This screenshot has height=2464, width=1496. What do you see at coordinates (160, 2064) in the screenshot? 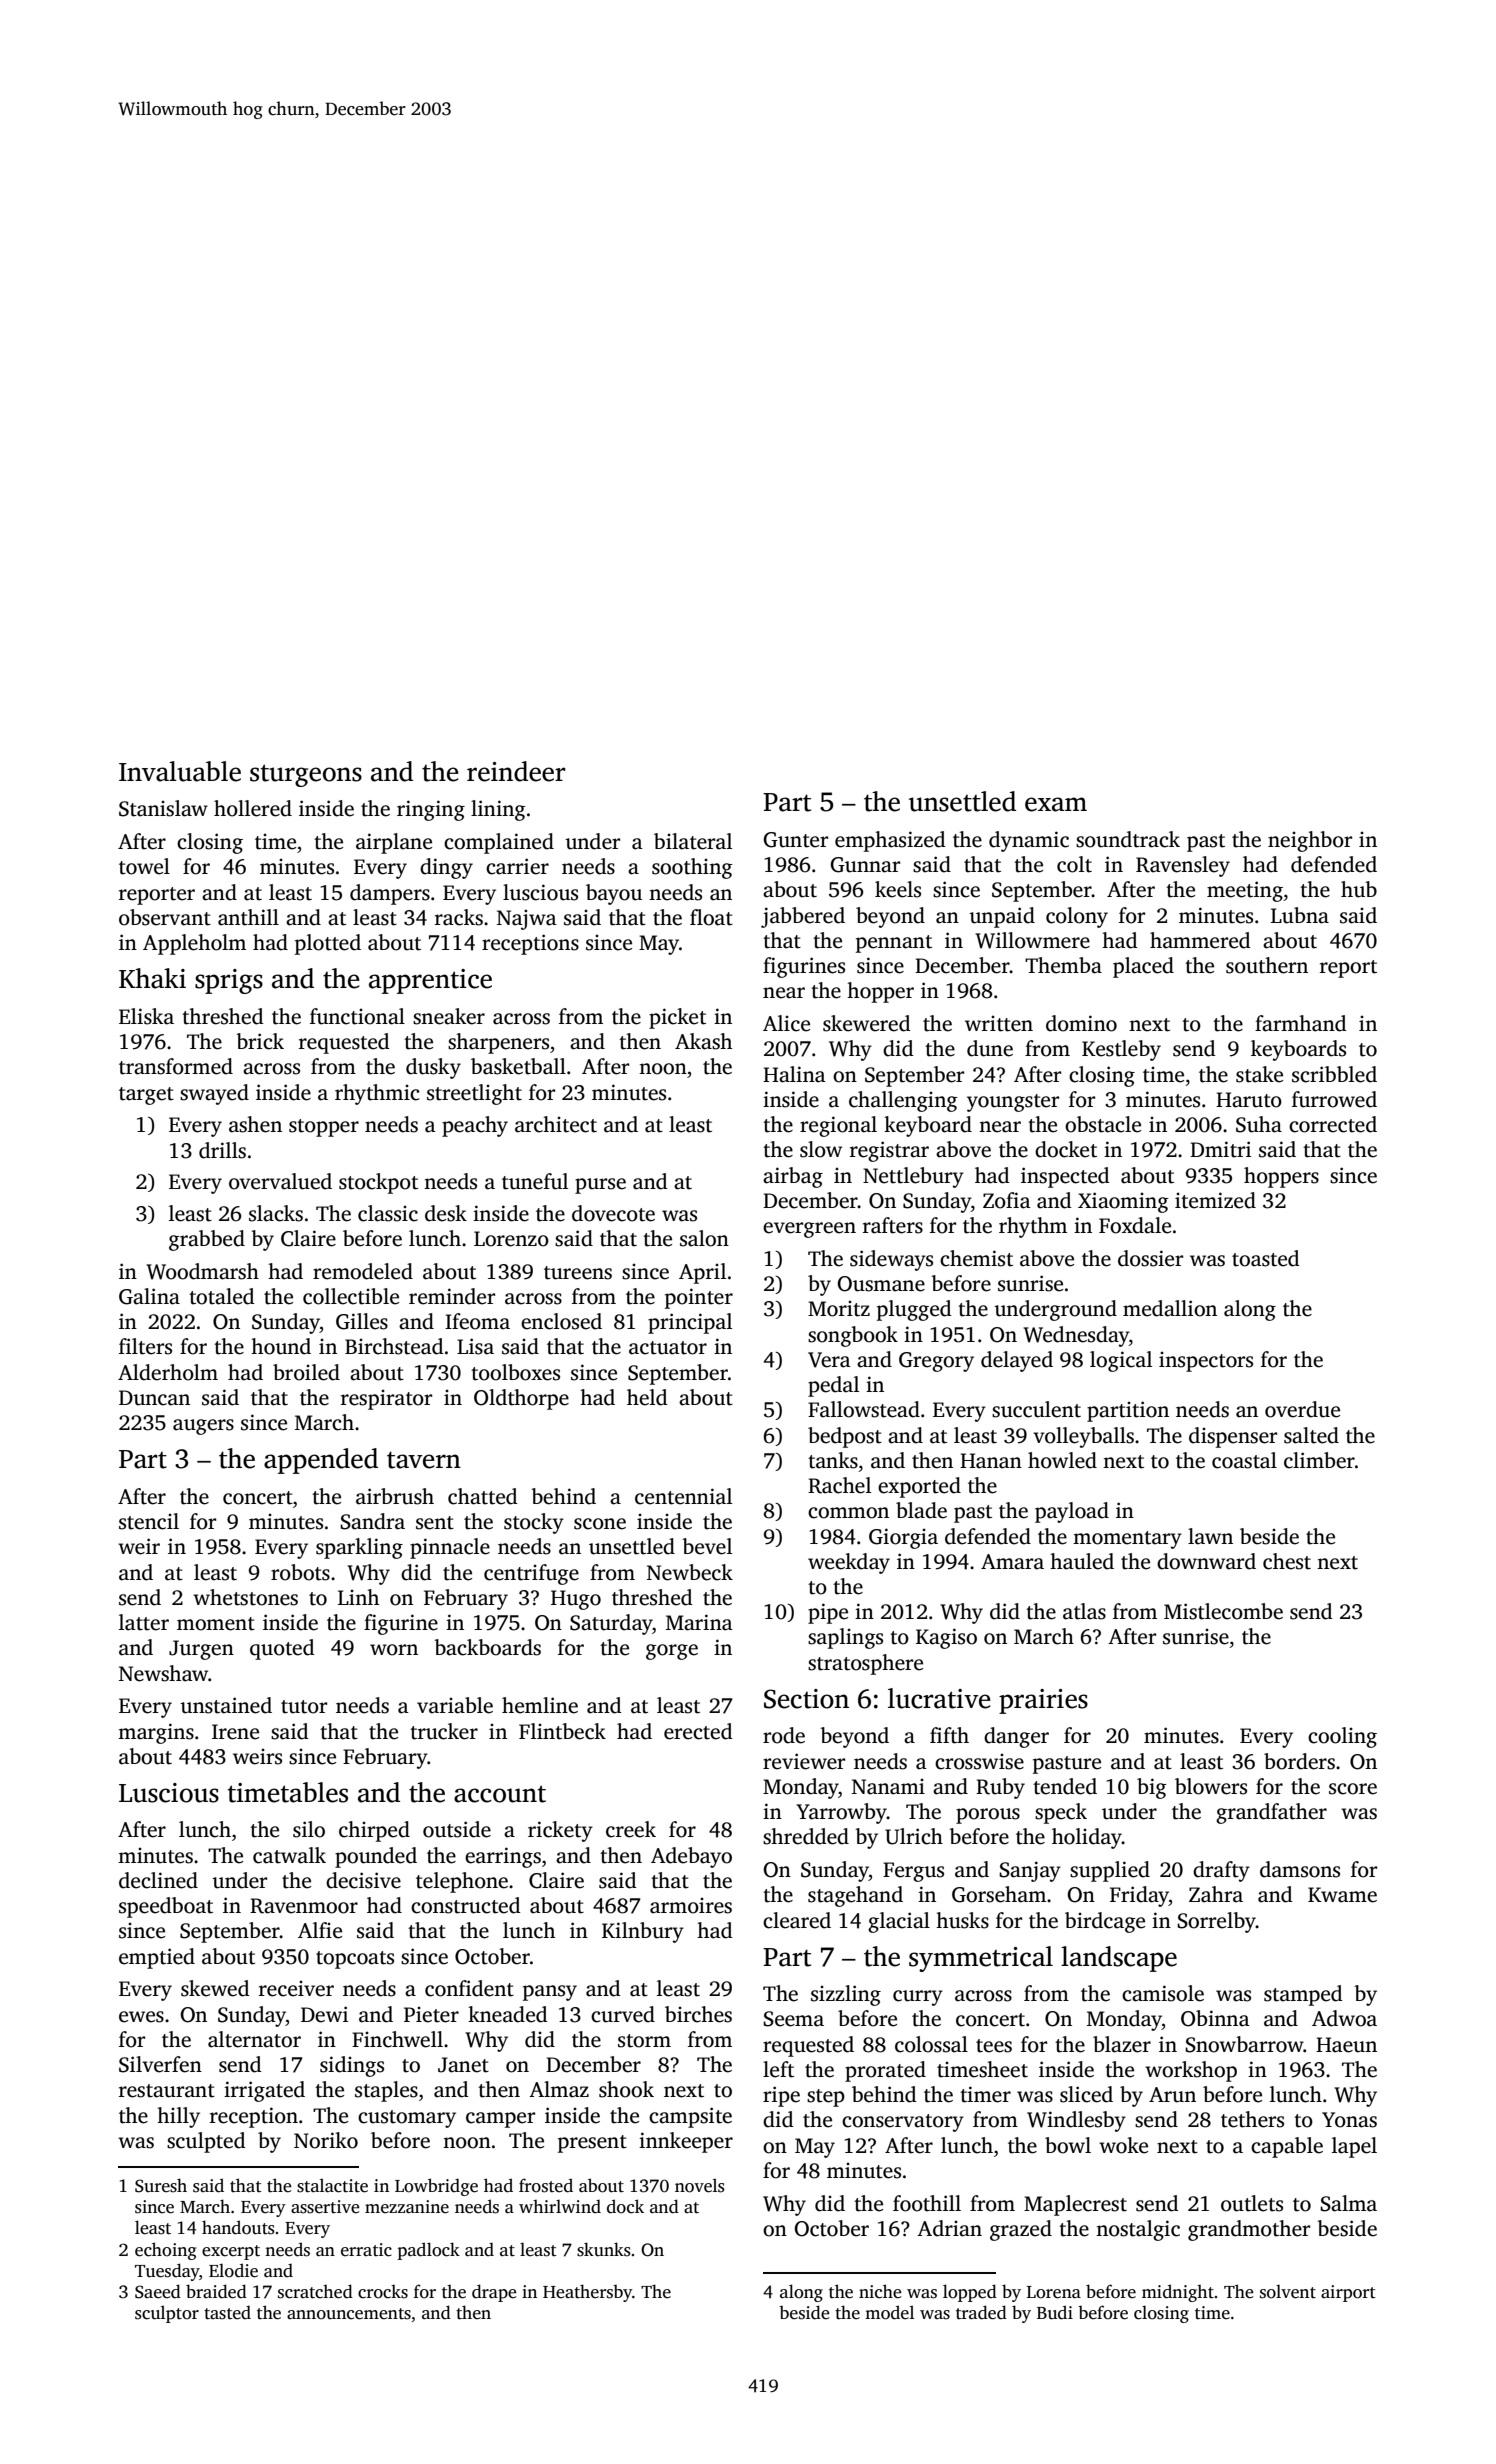
I see `Silverfen` at bounding box center [160, 2064].
